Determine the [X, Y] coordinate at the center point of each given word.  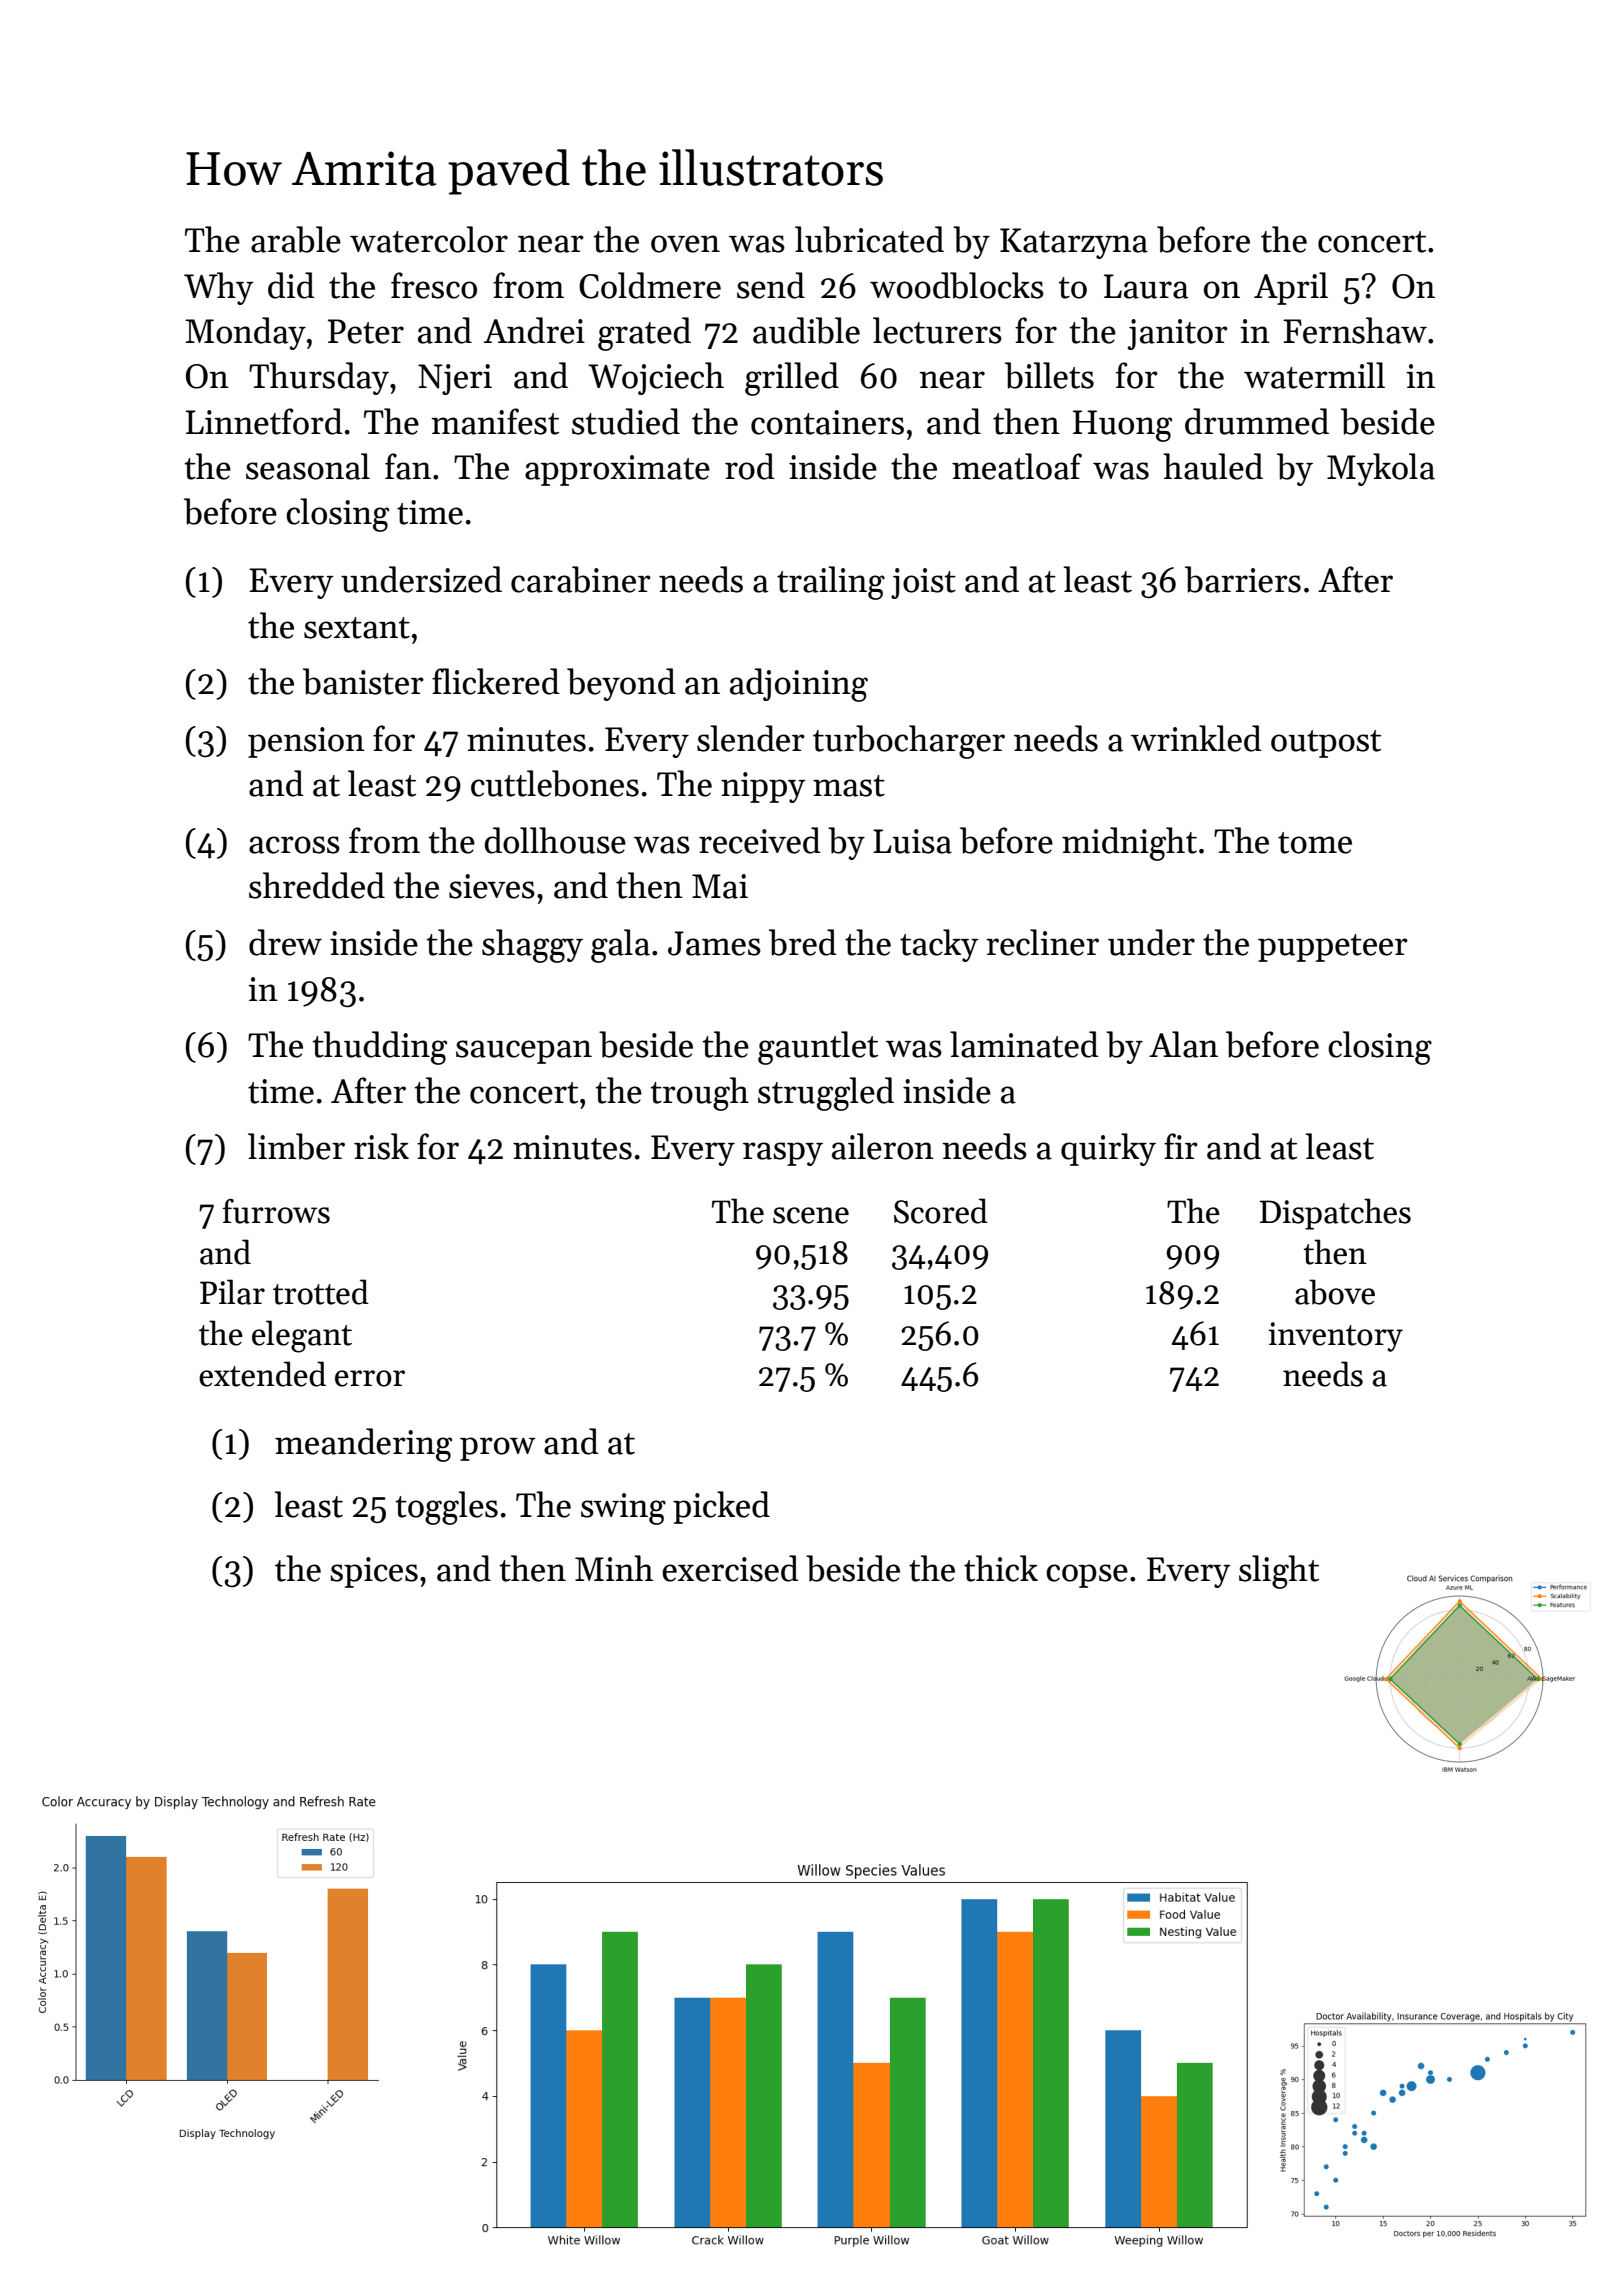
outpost [1326, 744]
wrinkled [1196, 738]
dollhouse [555, 840]
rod [750, 466]
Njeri [455, 379]
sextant [357, 628]
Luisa [912, 841]
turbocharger [909, 742]
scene [811, 1215]
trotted [321, 1292]
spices [374, 1572]
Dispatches [1335, 1214]
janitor [1178, 334]
